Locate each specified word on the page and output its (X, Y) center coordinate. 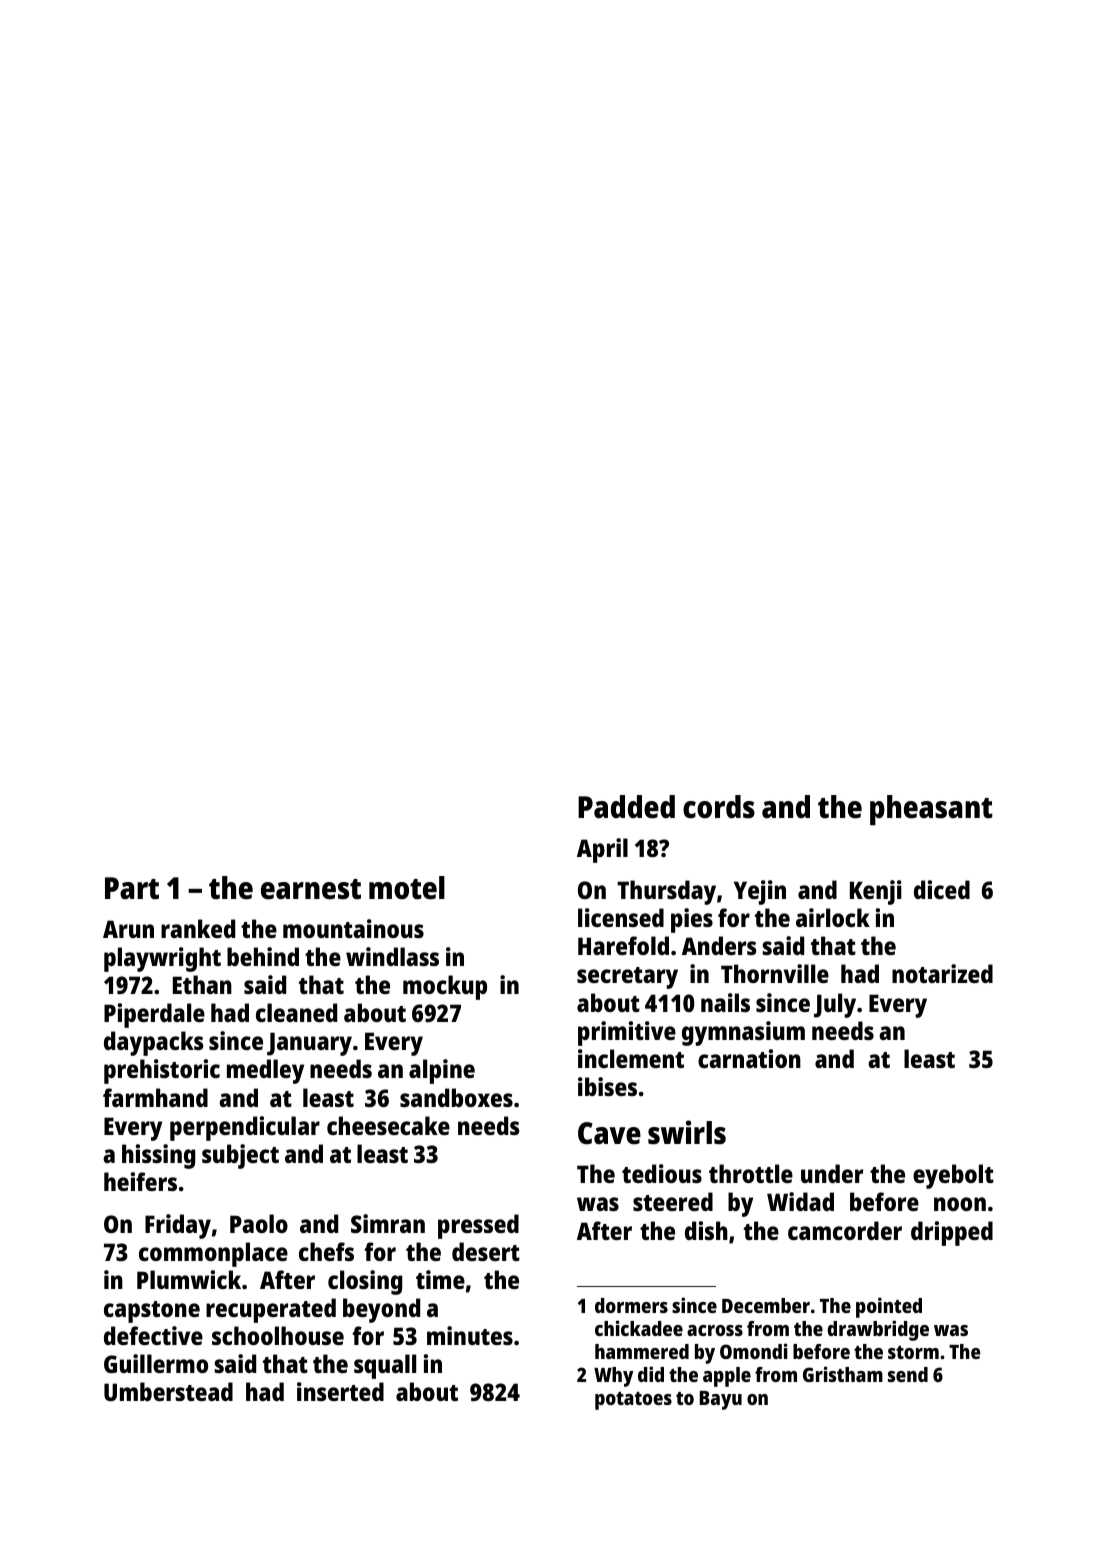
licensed (621, 917)
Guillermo (156, 1363)
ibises (607, 1086)
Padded (626, 807)
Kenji (876, 892)
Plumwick (189, 1279)
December (766, 1305)
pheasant (931, 810)
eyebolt (953, 1176)
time (440, 1279)
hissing (158, 1156)
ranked (198, 928)
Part (132, 888)
